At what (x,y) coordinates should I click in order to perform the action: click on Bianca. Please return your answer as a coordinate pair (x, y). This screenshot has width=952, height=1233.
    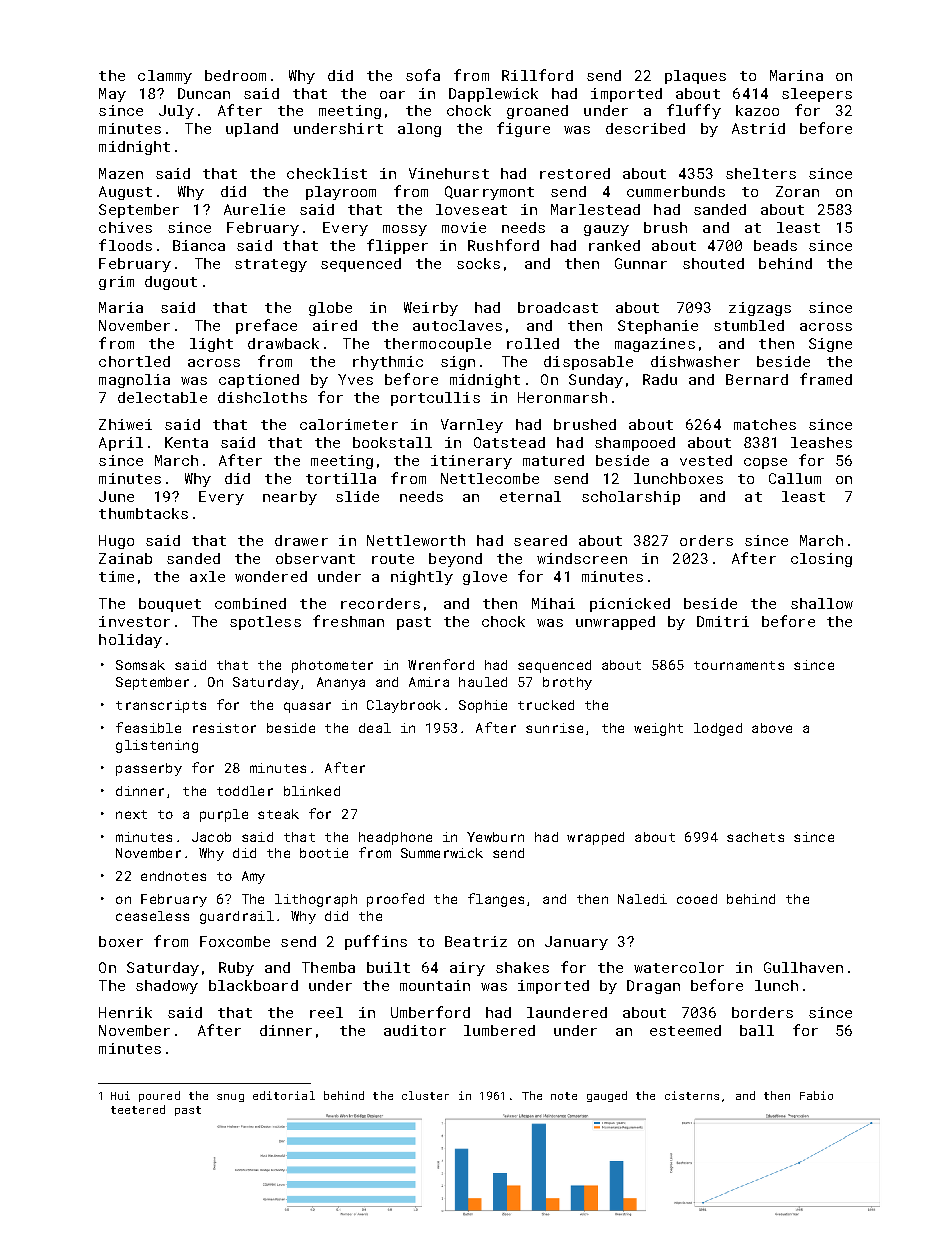
    Looking at the image, I should click on (199, 245).
